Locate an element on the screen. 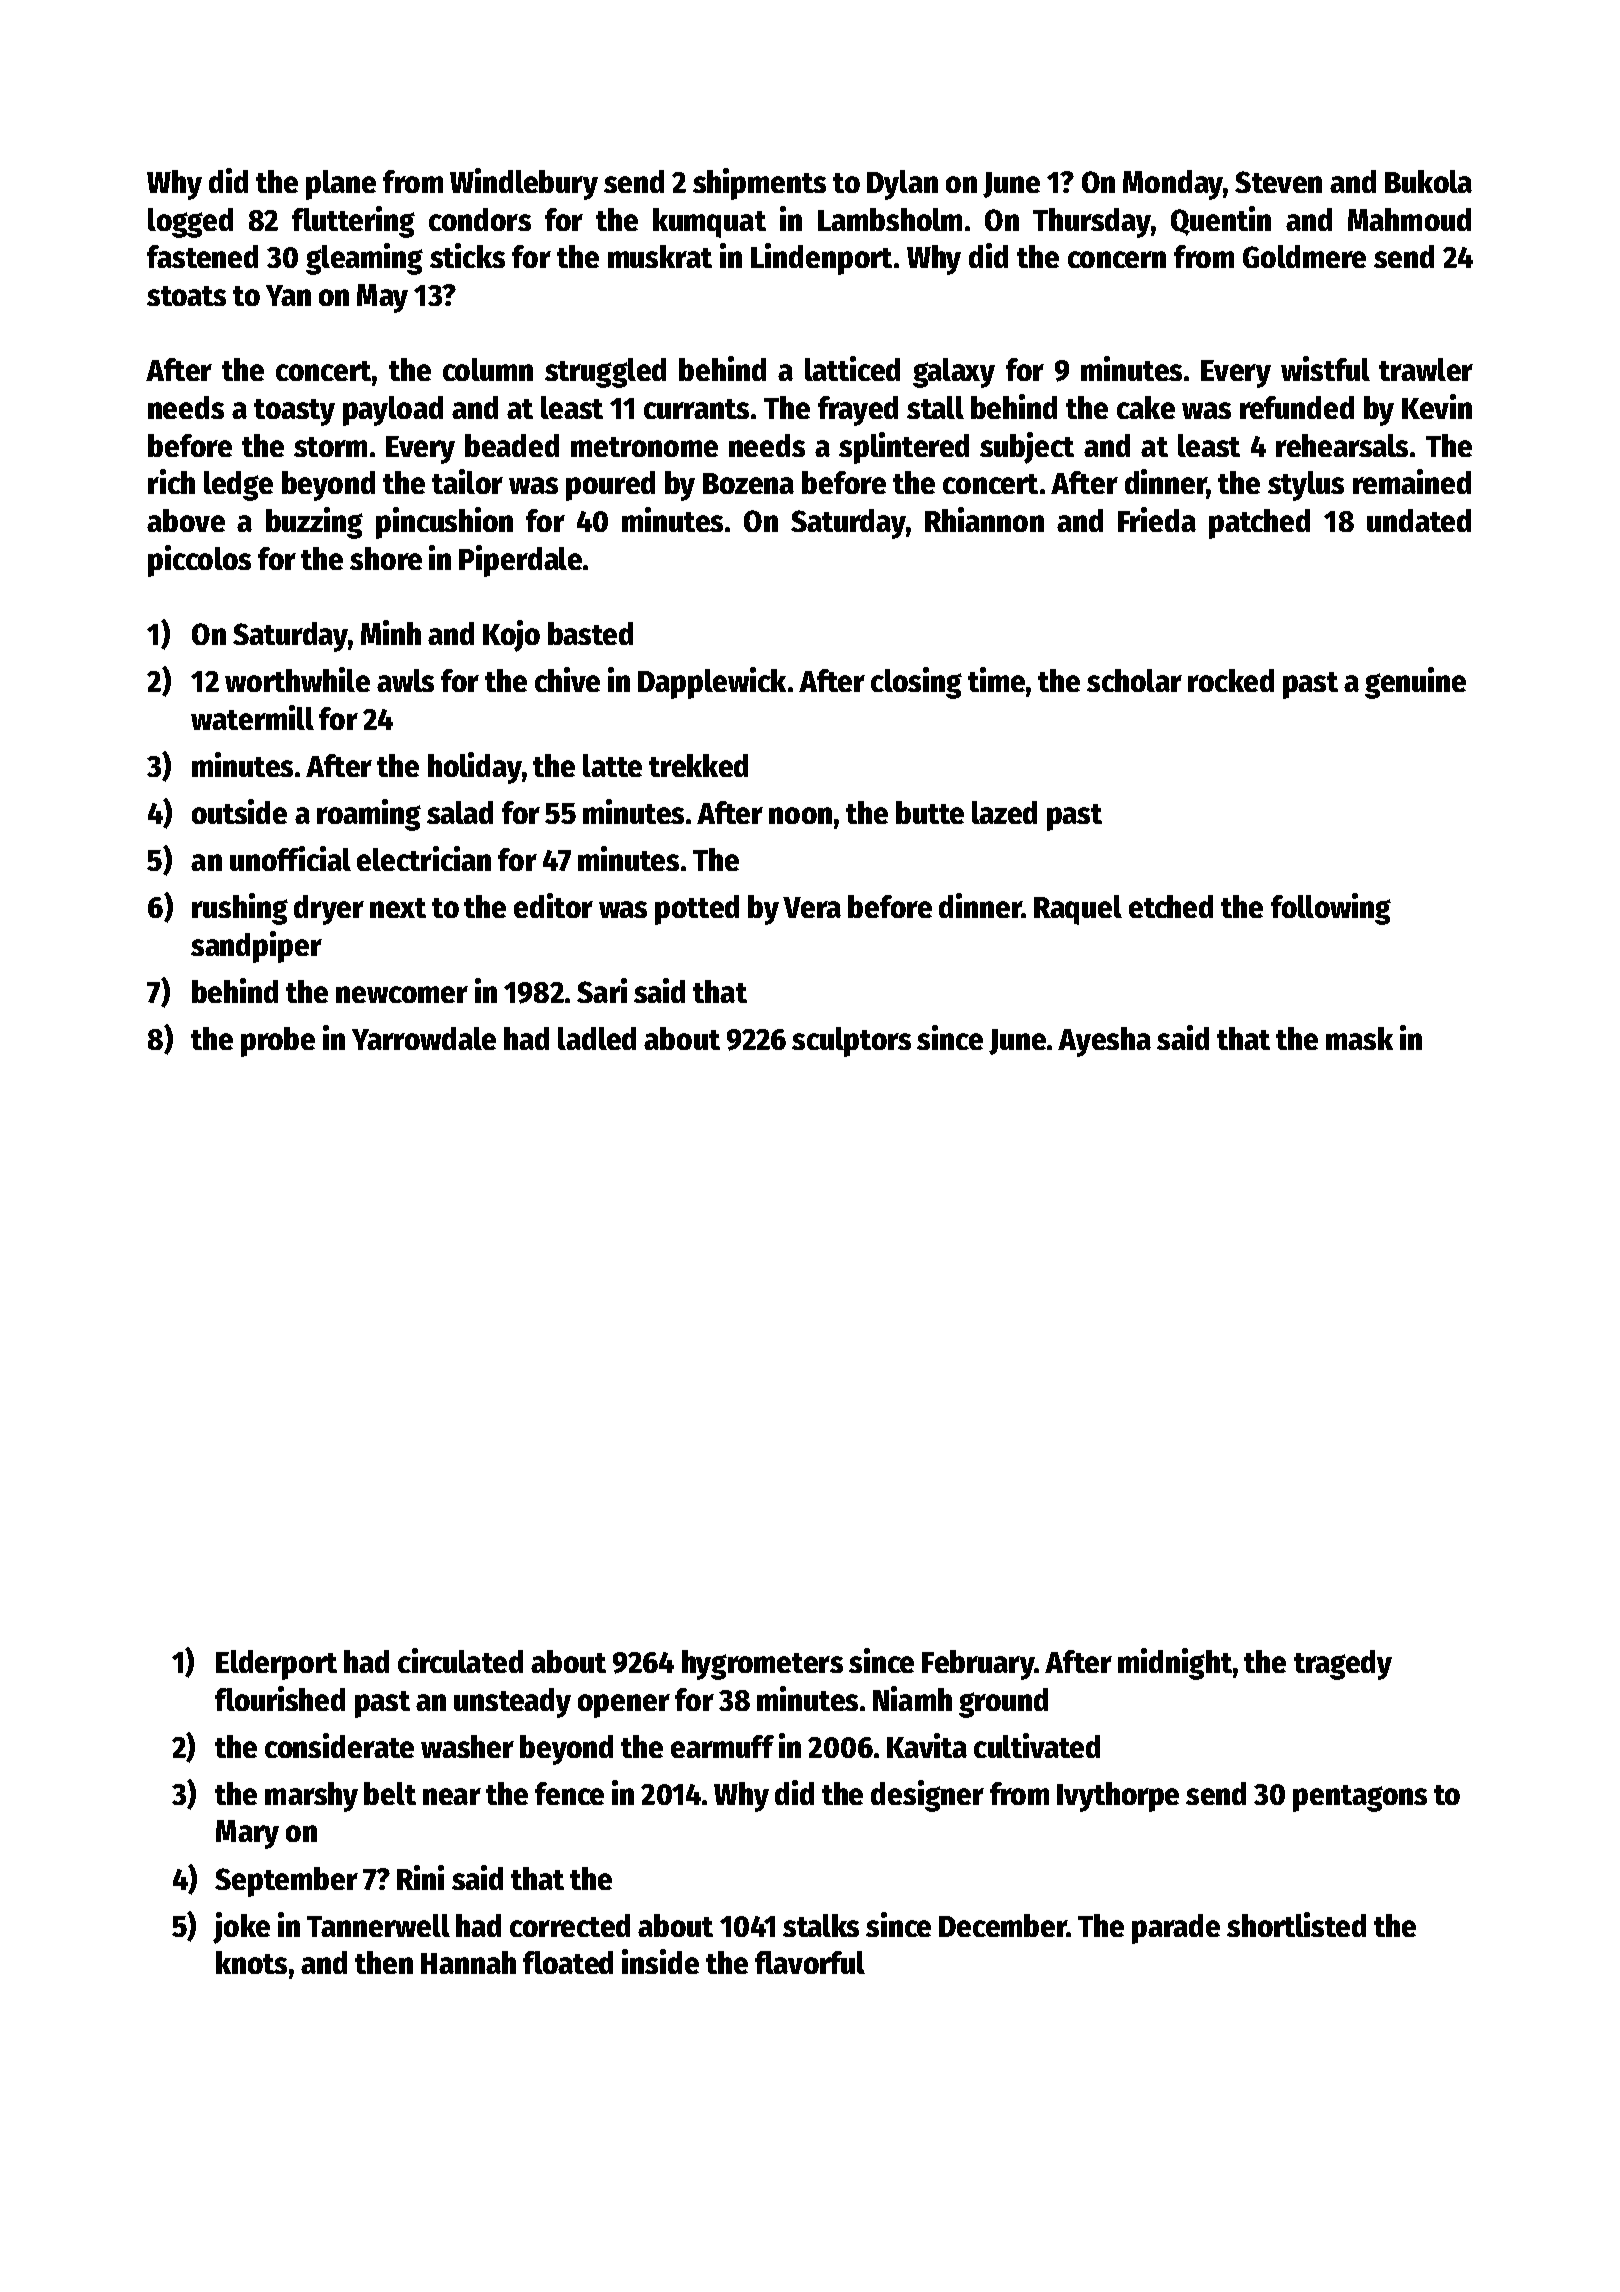 This screenshot has height=2292, width=1620. parade is located at coordinates (1176, 1929).
